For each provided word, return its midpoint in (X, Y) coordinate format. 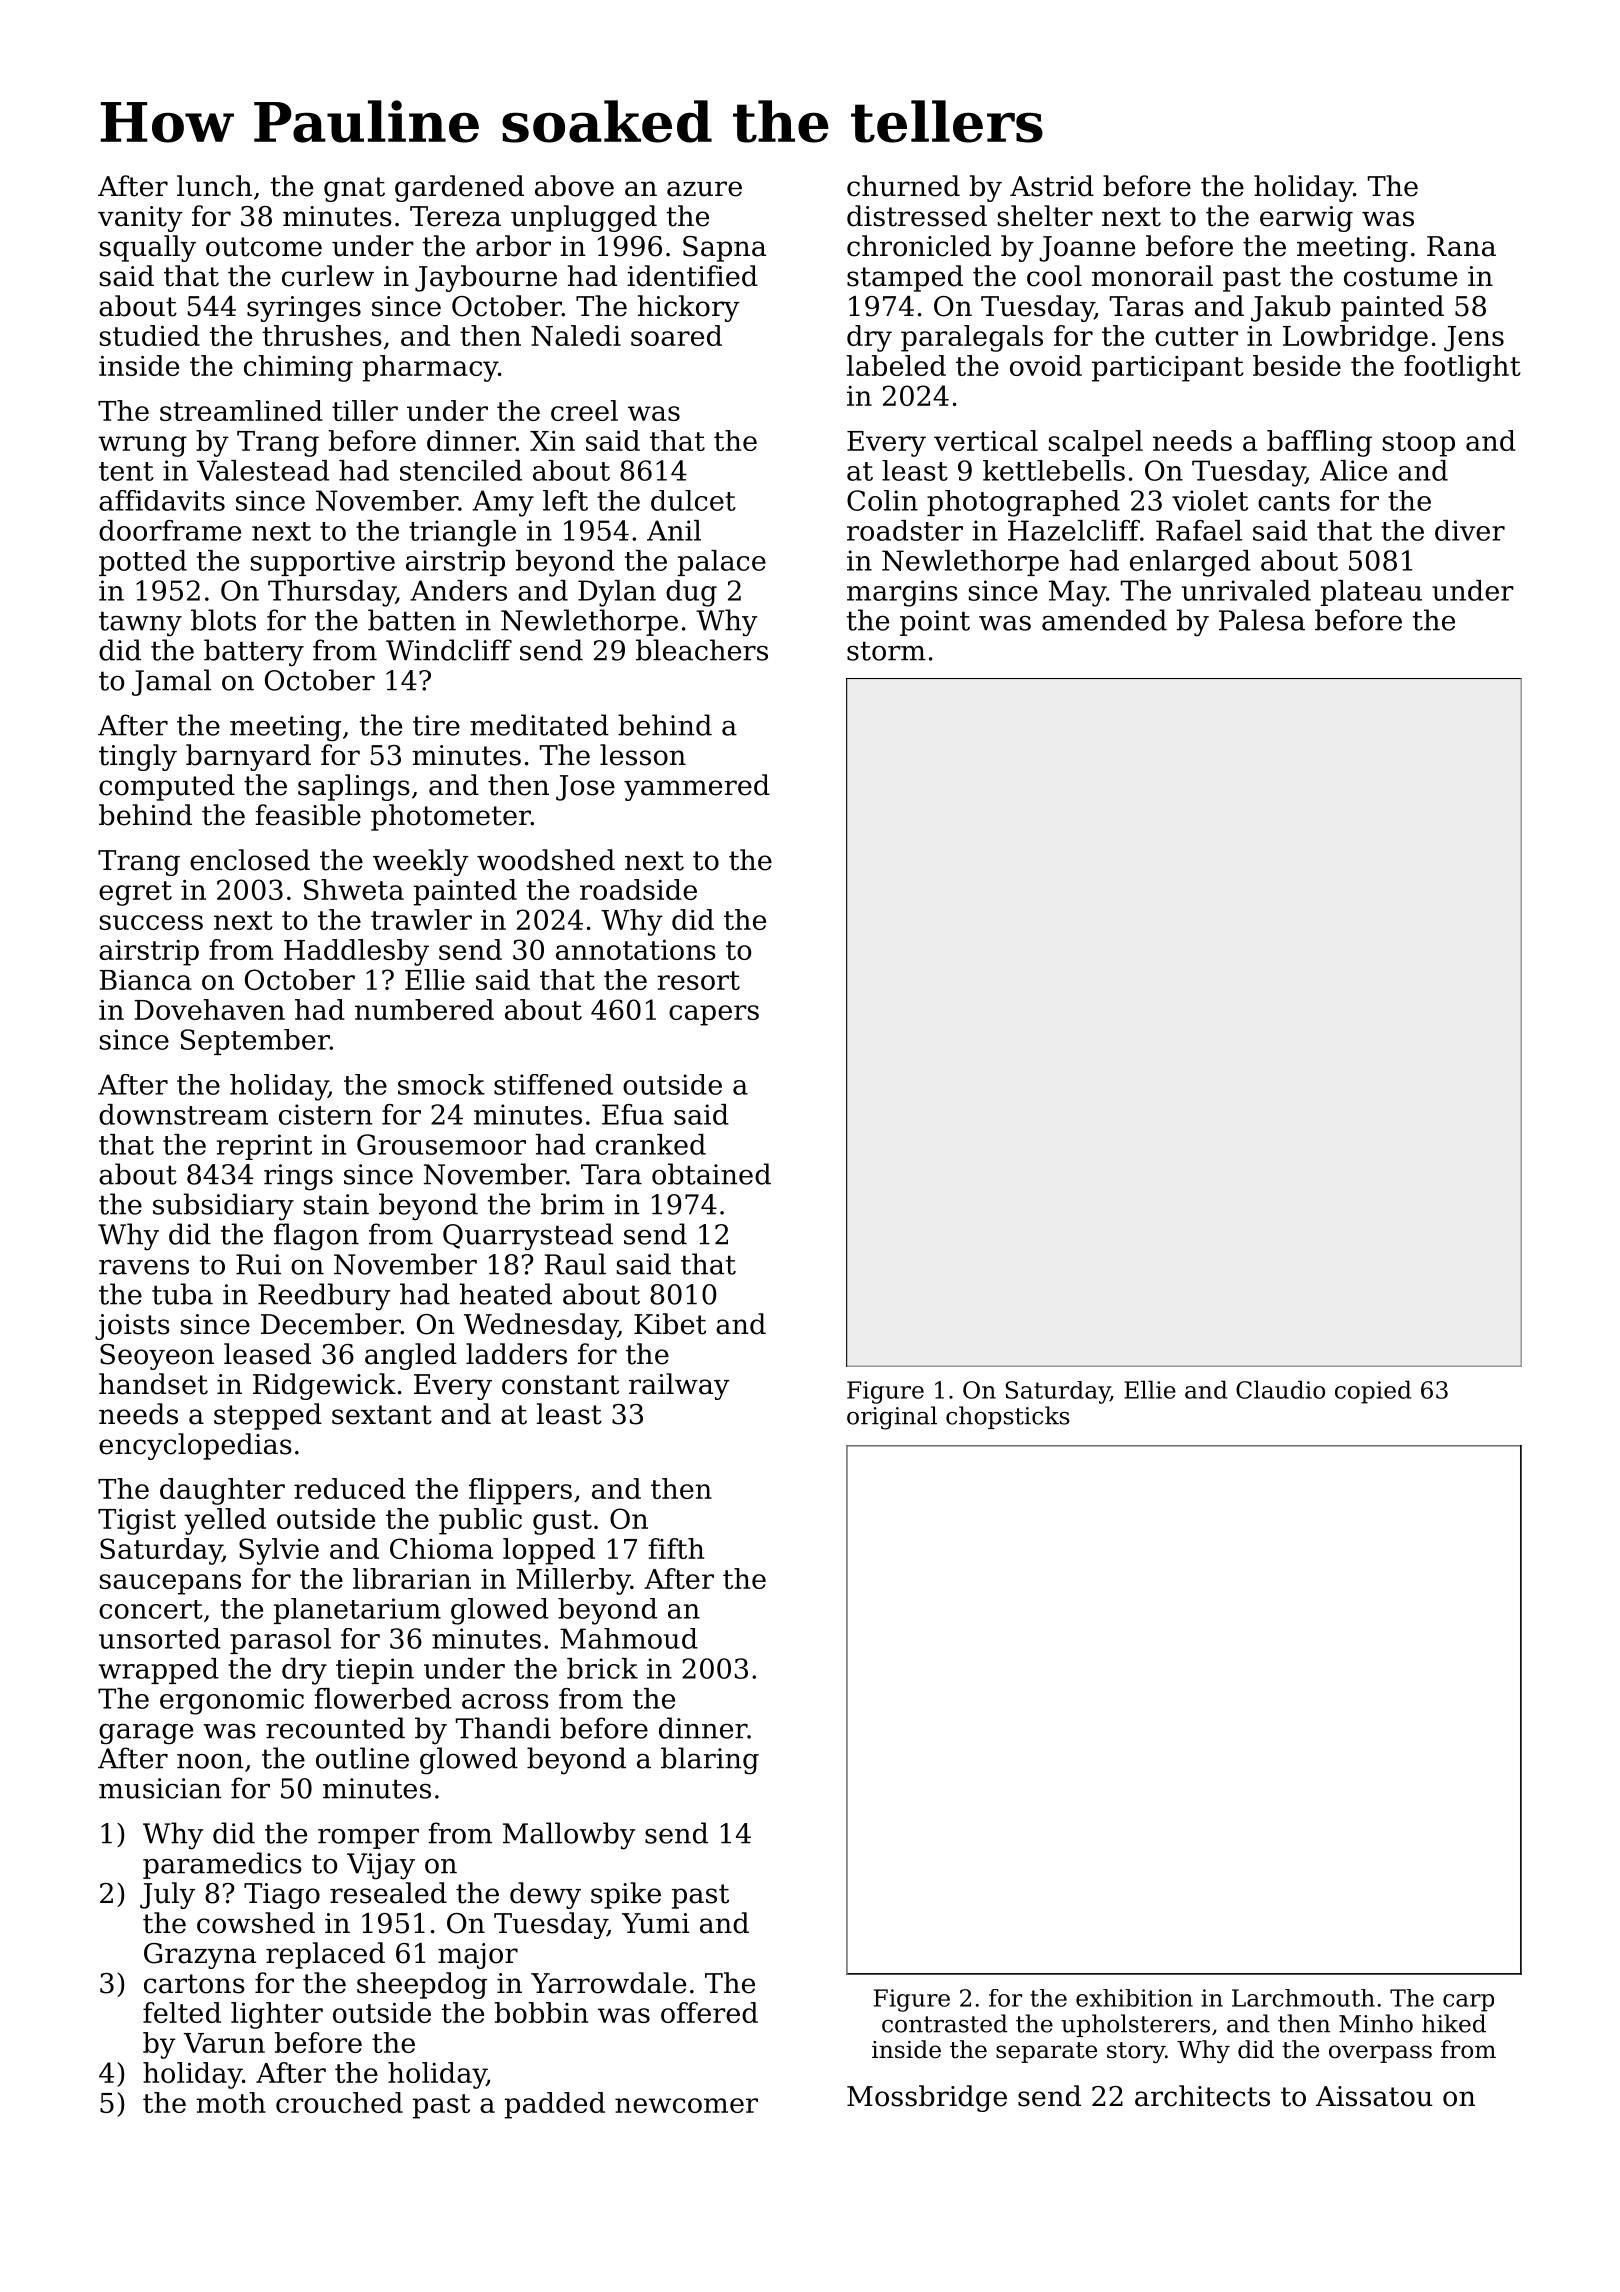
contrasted (945, 2023)
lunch (214, 186)
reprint (264, 1147)
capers (714, 1015)
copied (1373, 1392)
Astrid (1052, 186)
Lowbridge (1355, 338)
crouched (339, 2102)
